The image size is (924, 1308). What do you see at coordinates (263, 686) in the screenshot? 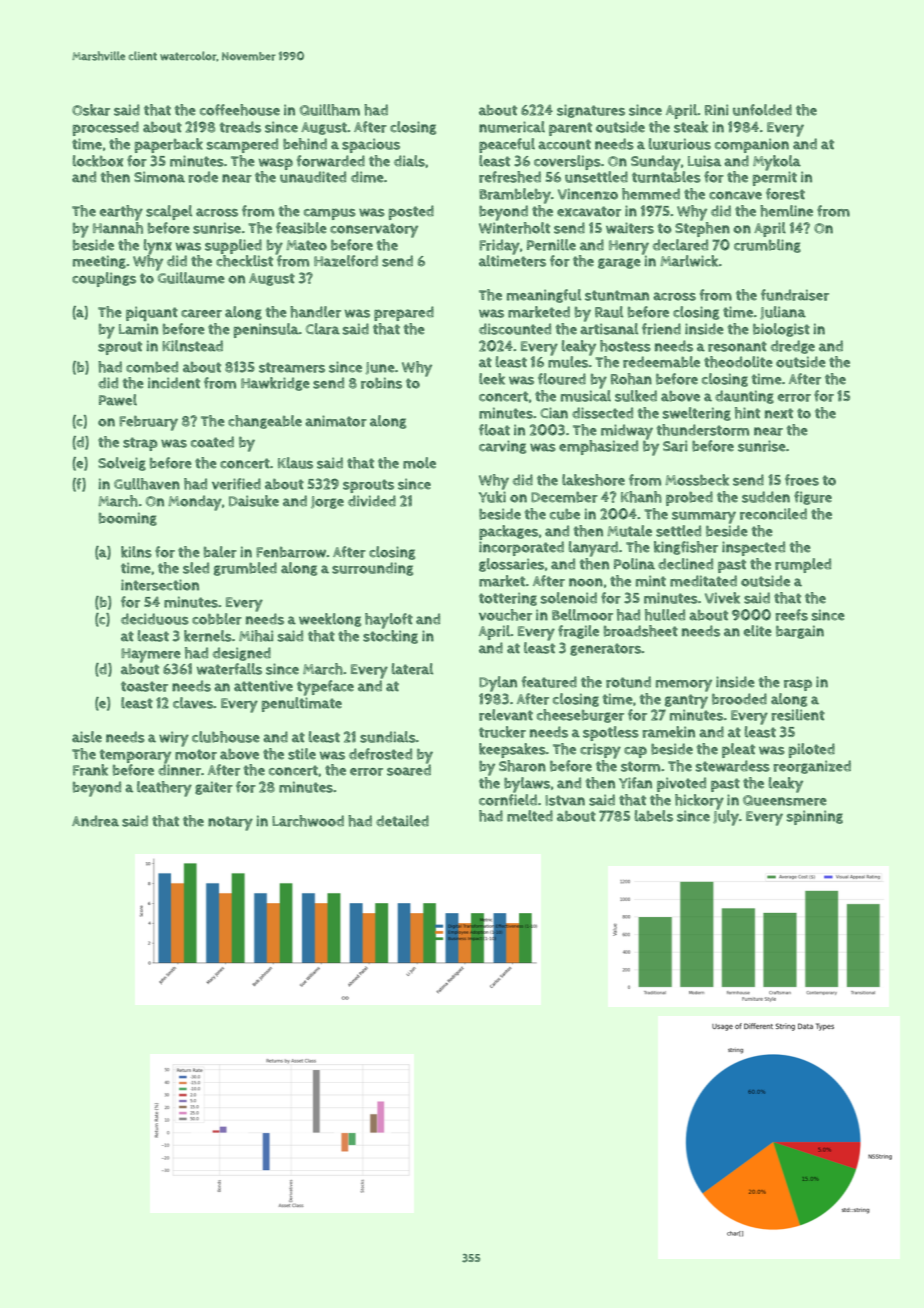
I see `attentive` at bounding box center [263, 686].
